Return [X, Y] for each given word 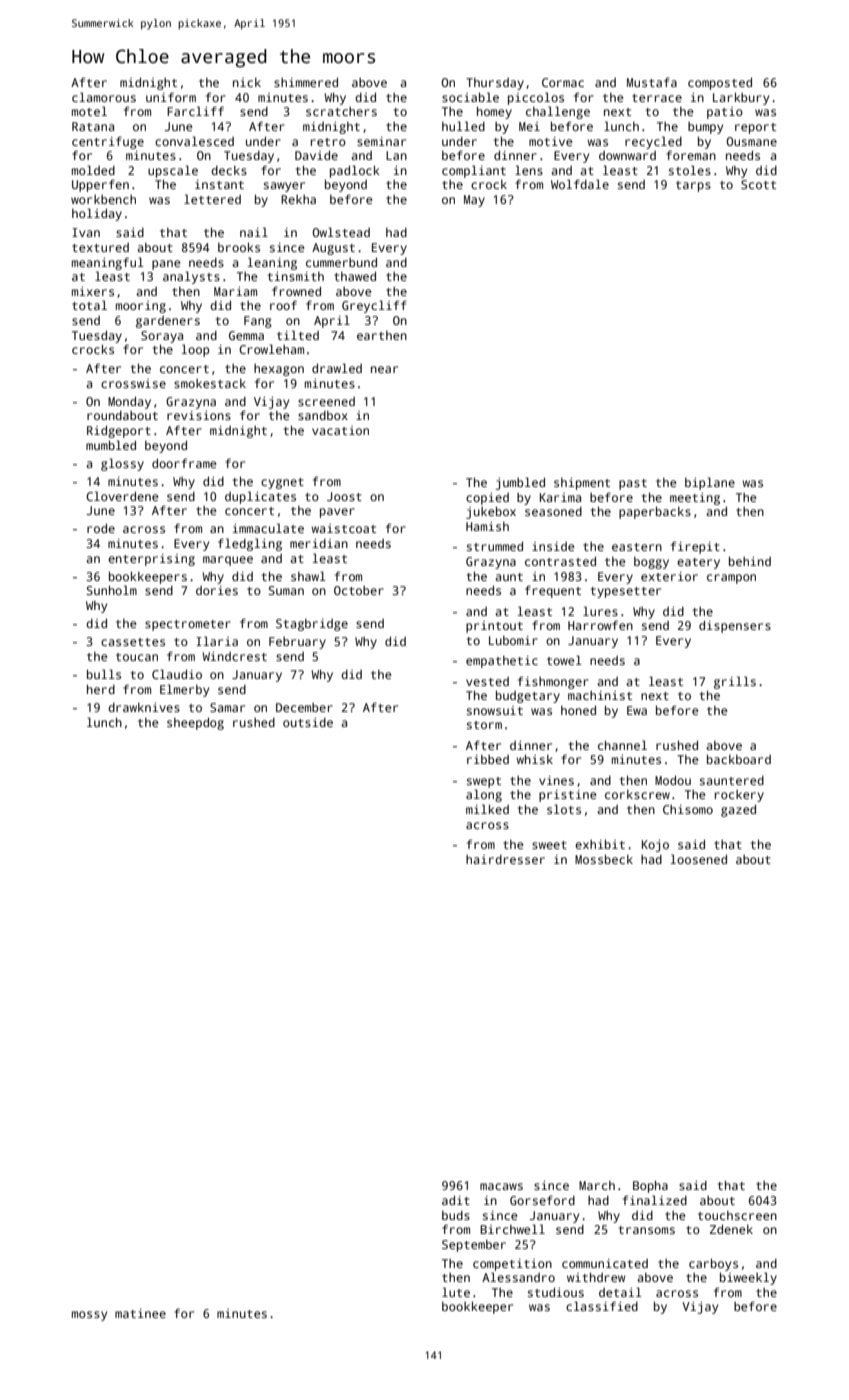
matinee [140, 1313]
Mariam [235, 291]
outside [308, 722]
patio [725, 113]
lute [456, 1292]
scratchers [341, 111]
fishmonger [553, 682]
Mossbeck [604, 859]
